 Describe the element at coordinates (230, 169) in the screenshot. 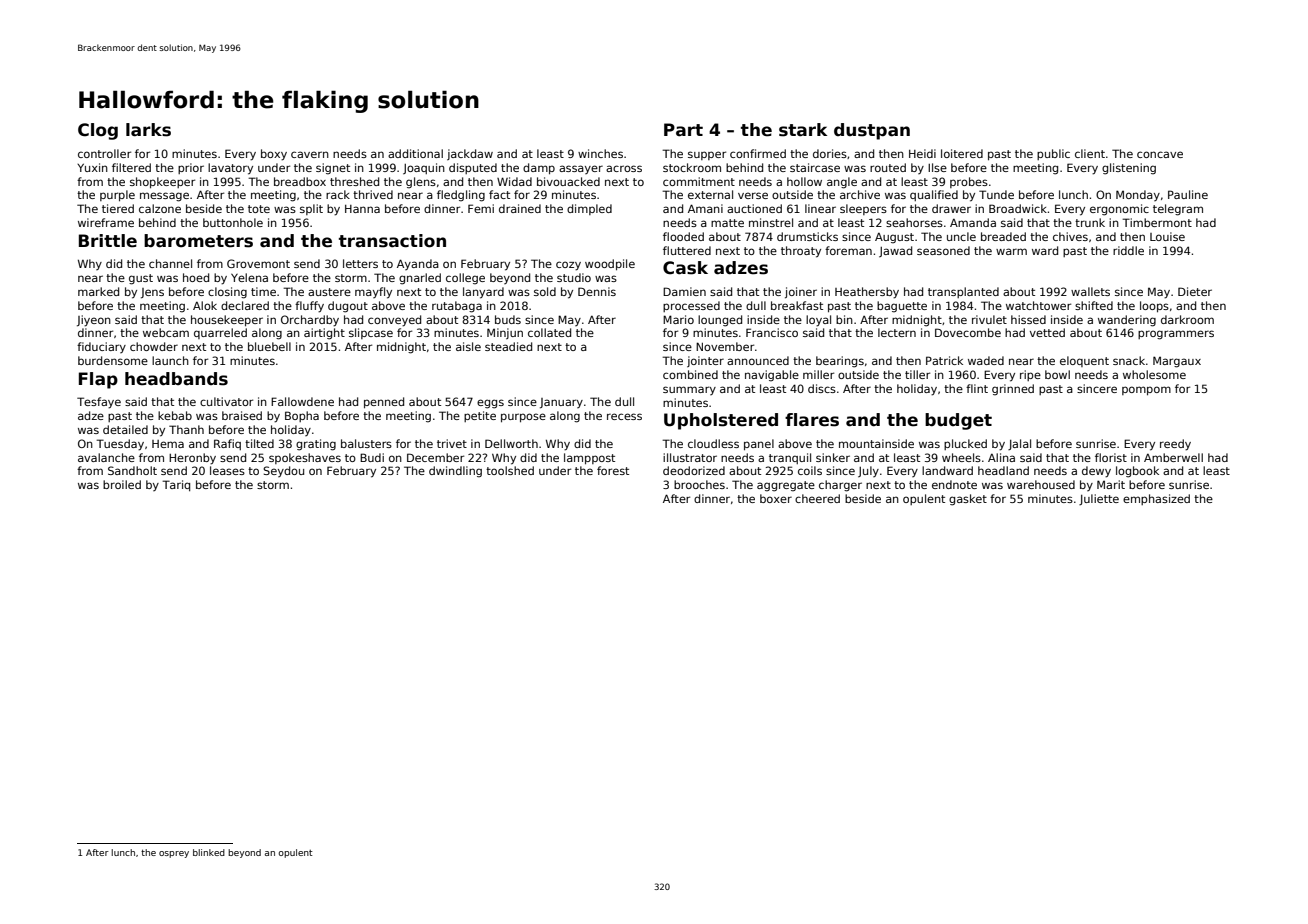

I see `lavatory` at that location.
